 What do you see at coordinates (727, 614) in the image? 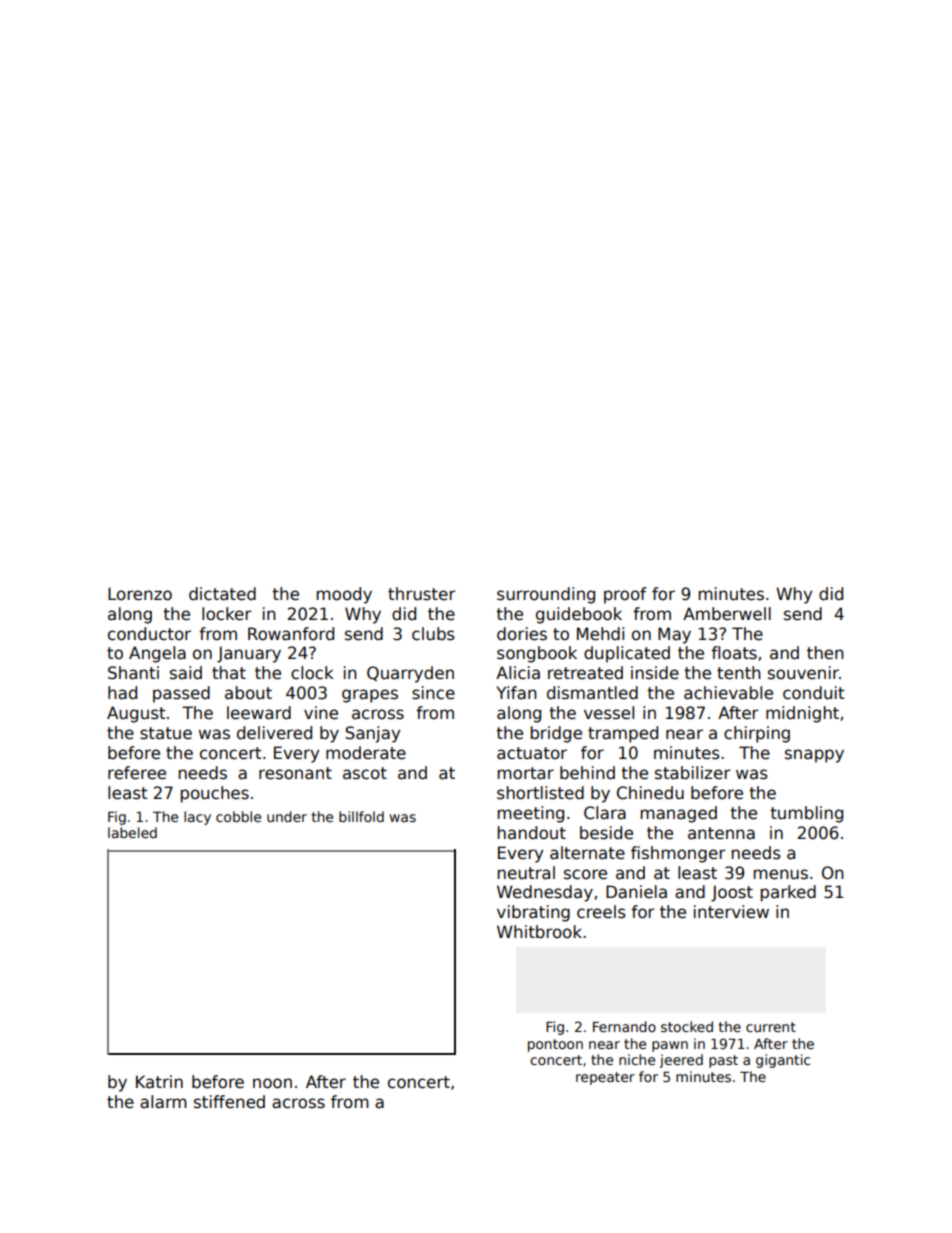
I see `Amberwell` at bounding box center [727, 614].
